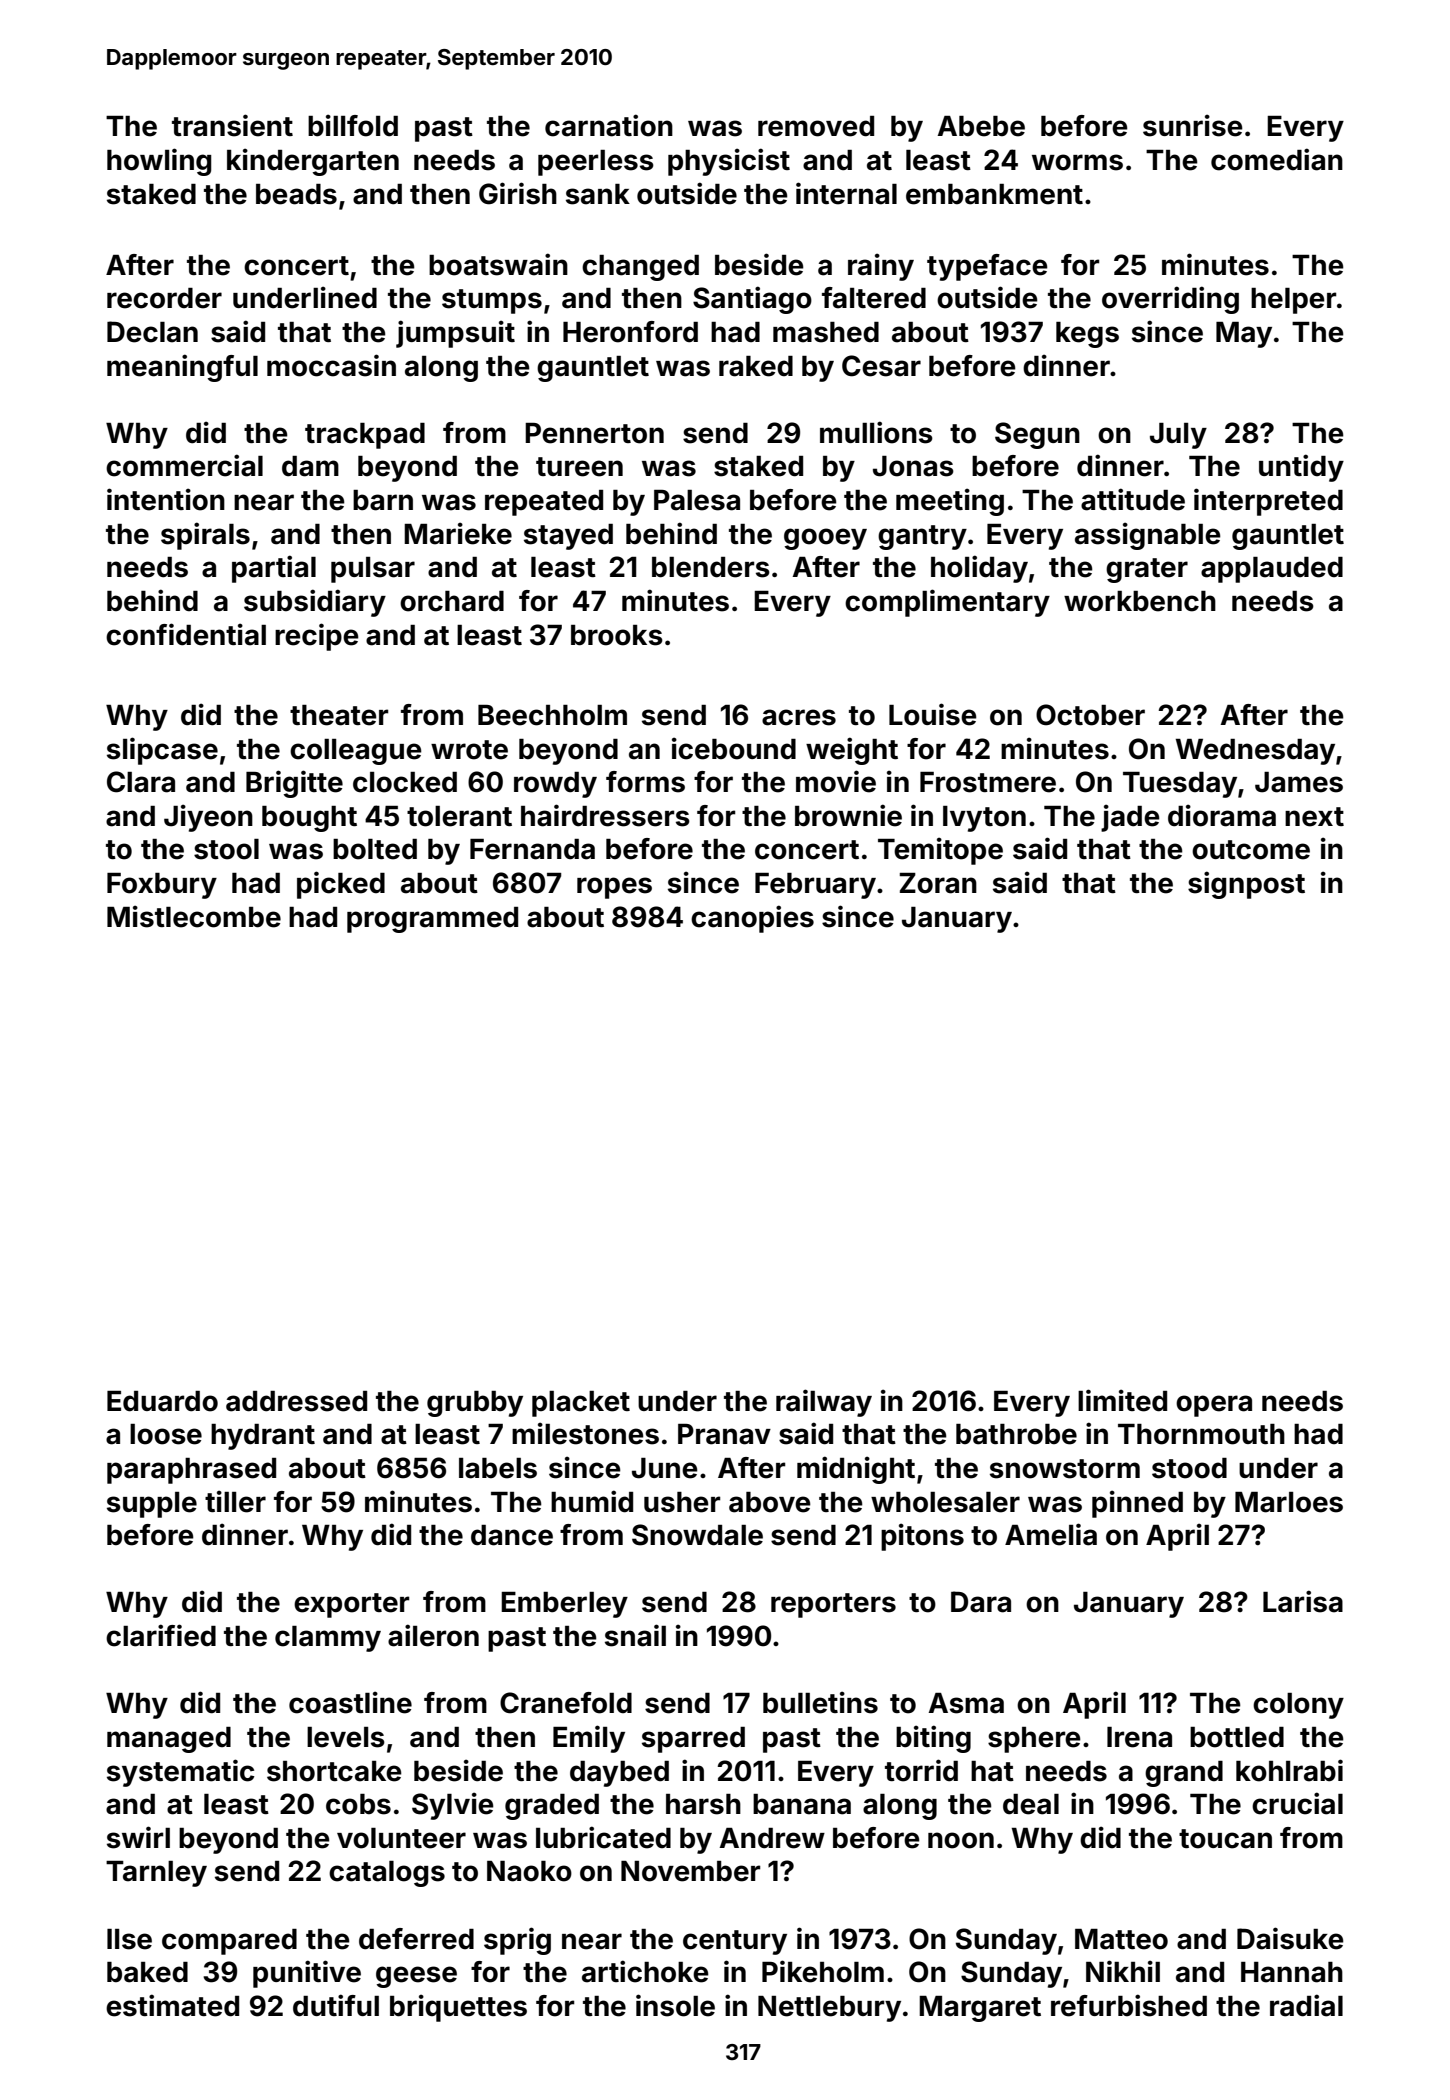  Describe the element at coordinates (938, 883) in the screenshot. I see `Zoran` at that location.
